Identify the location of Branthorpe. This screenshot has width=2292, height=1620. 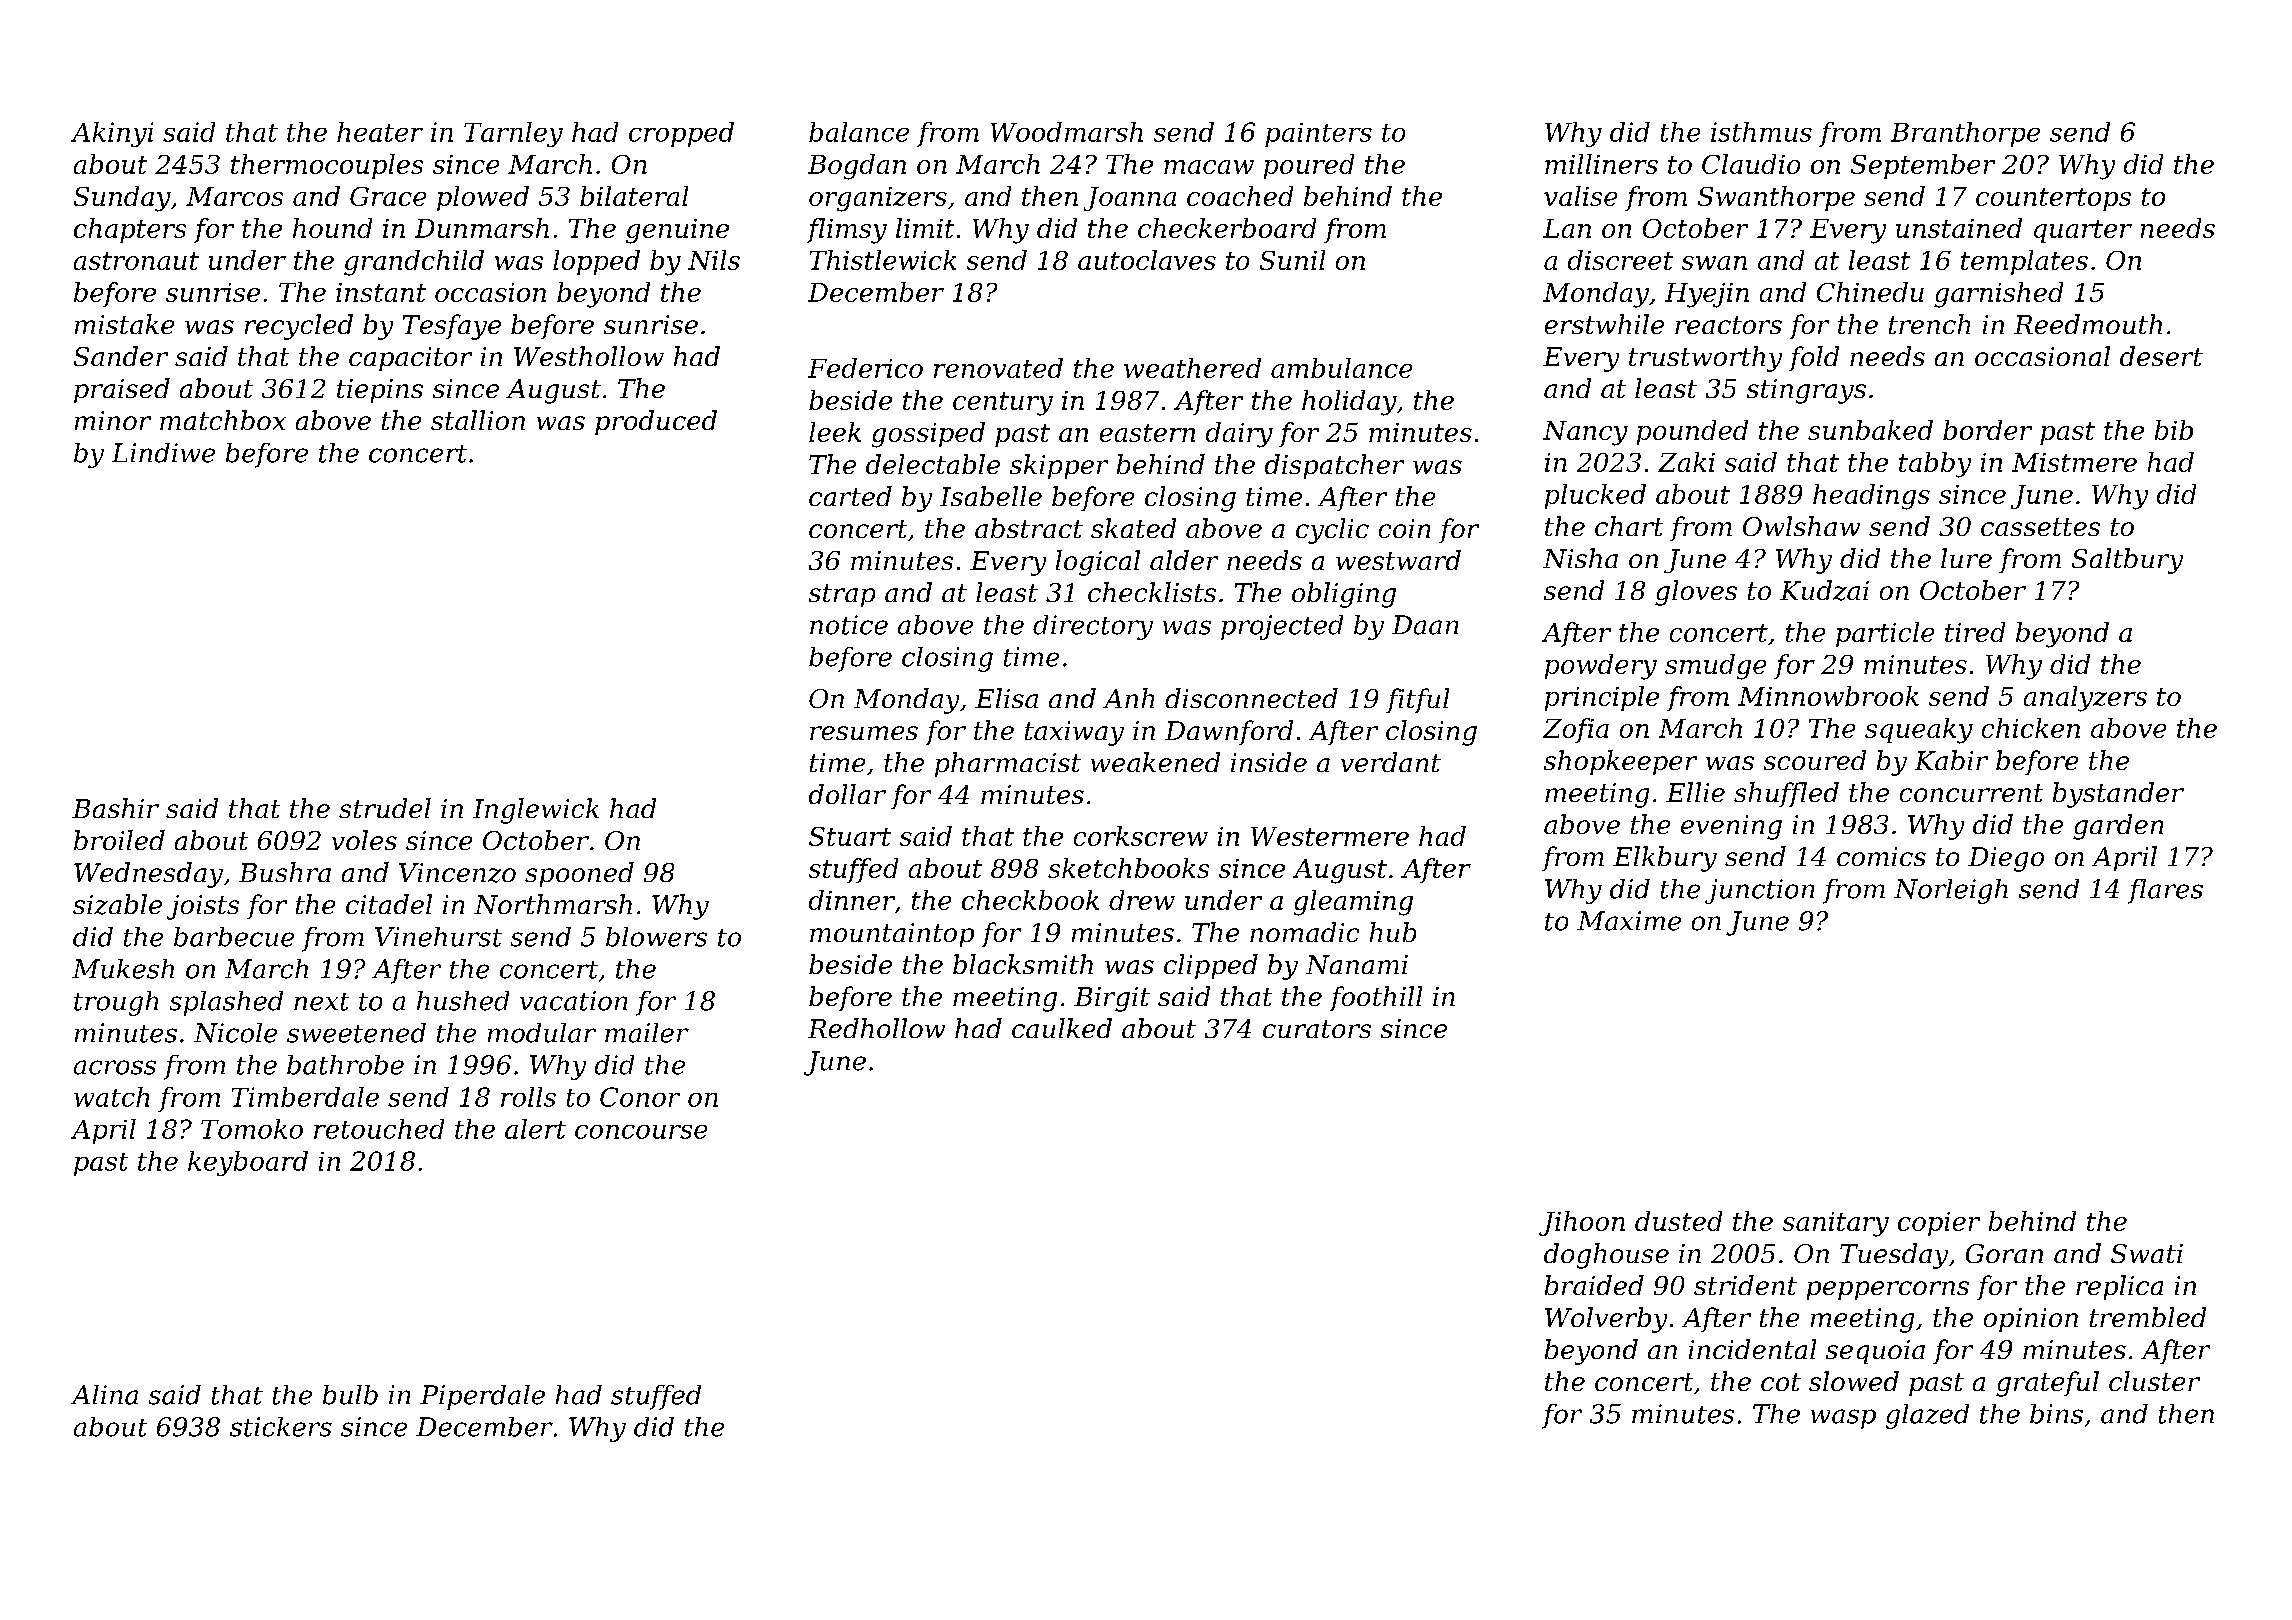
(1965, 134).
